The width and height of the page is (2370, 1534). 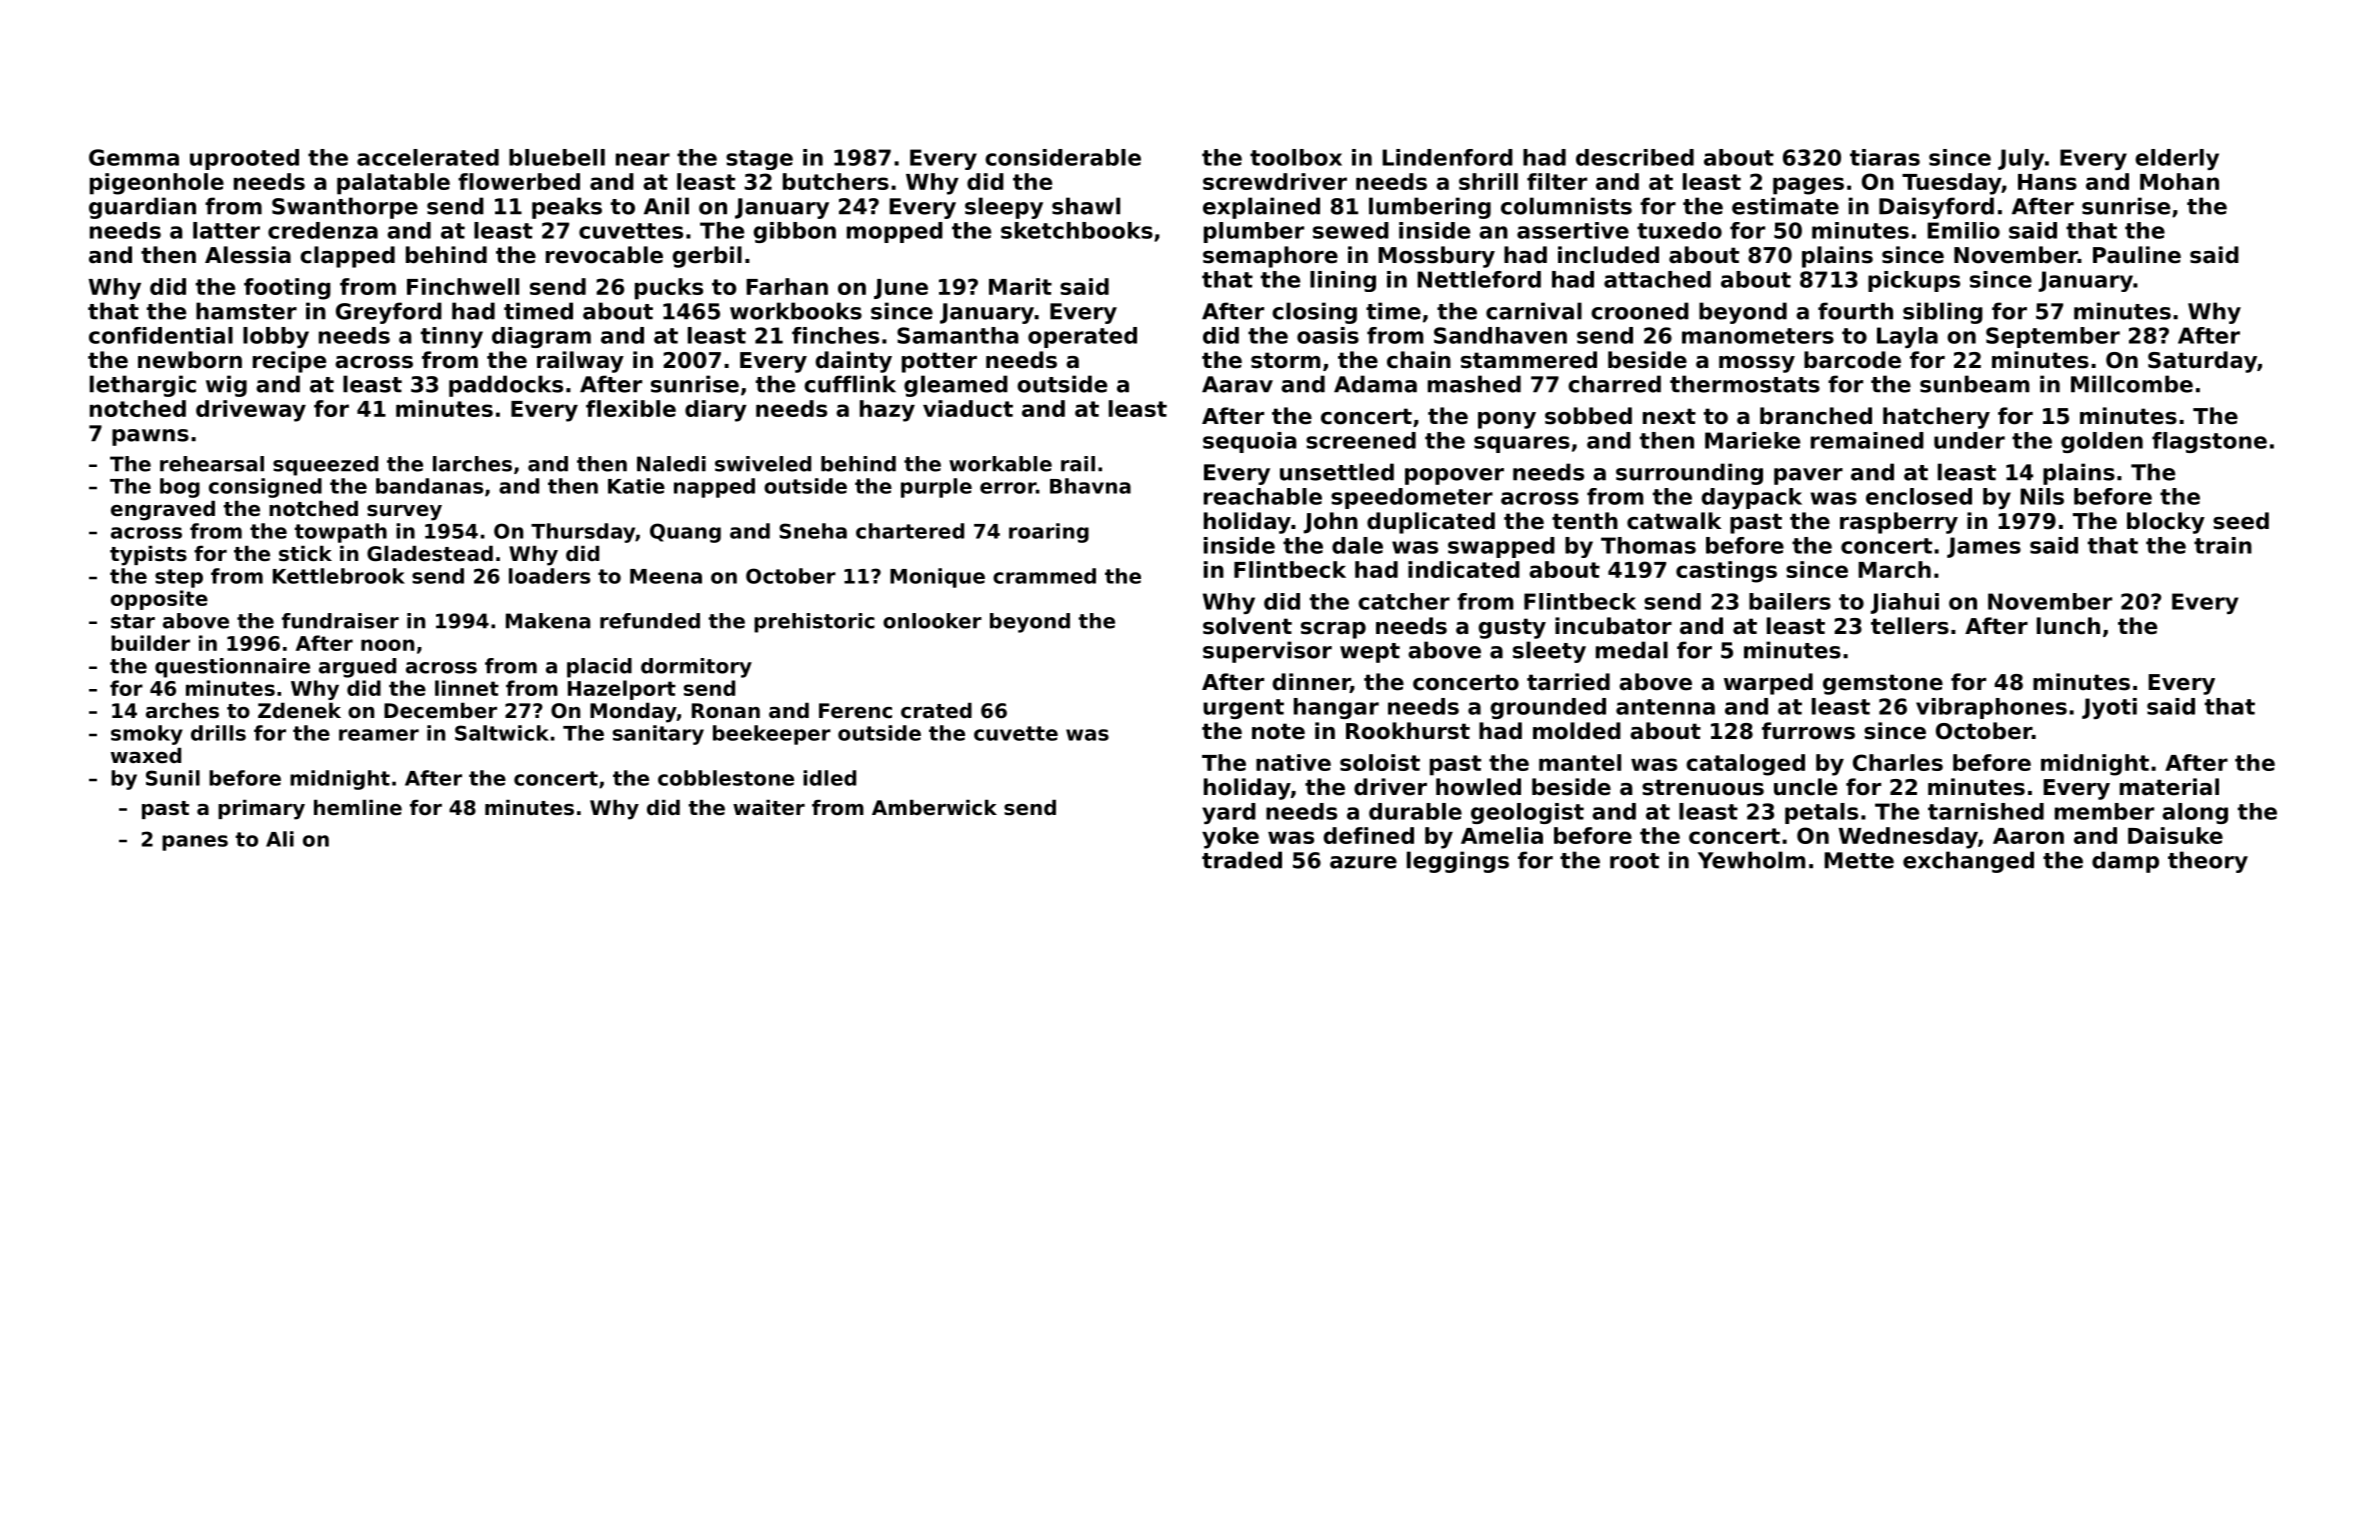 What do you see at coordinates (1363, 862) in the page?
I see `azure` at bounding box center [1363, 862].
